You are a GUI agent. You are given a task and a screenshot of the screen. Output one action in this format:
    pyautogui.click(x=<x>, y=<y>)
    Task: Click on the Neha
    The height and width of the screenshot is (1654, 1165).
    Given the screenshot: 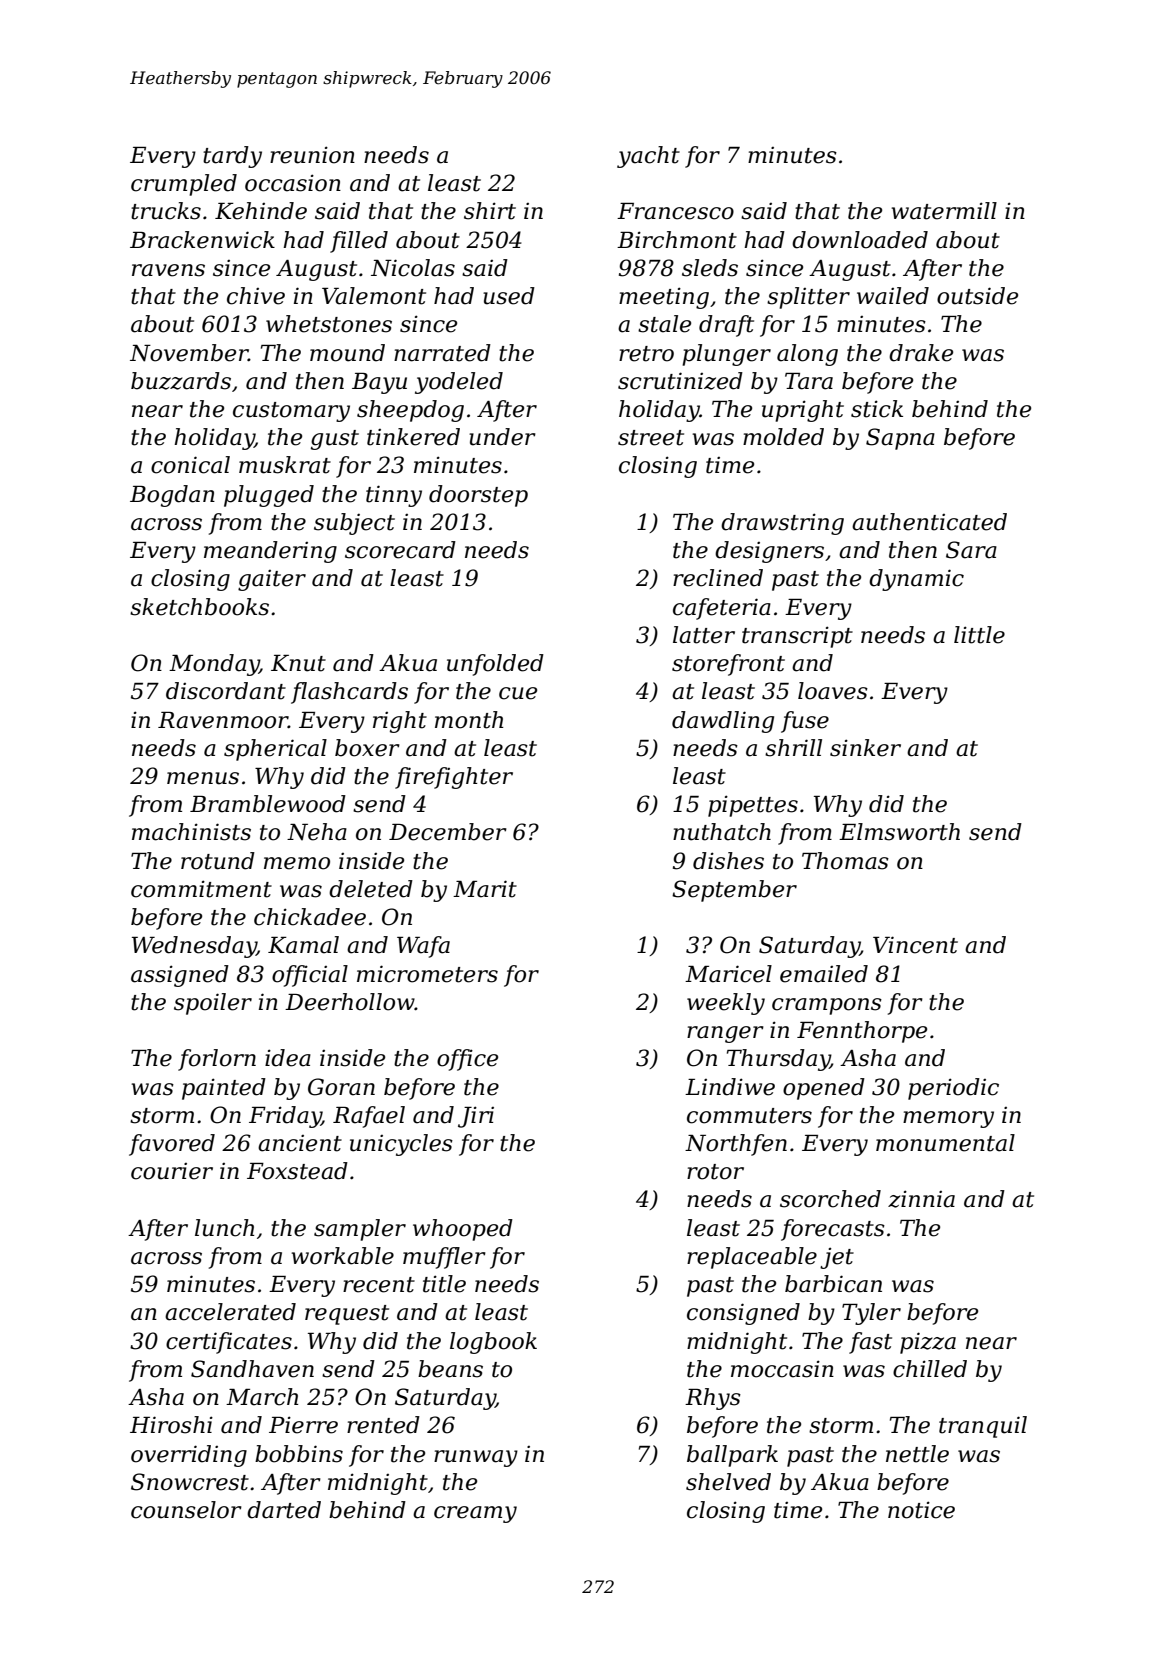 What is the action you would take?
    pyautogui.click(x=317, y=832)
